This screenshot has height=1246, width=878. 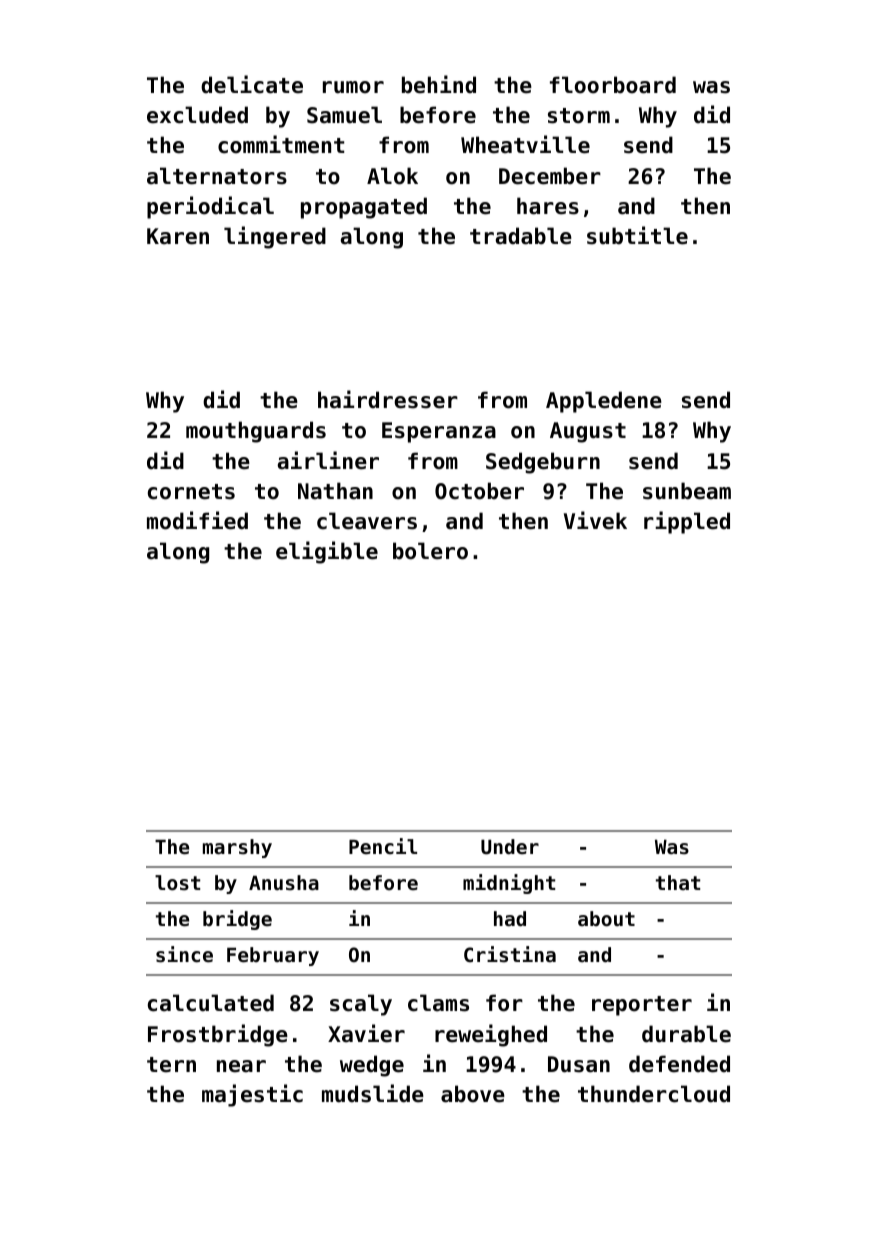 What do you see at coordinates (439, 432) in the screenshot?
I see `Esperanza` at bounding box center [439, 432].
